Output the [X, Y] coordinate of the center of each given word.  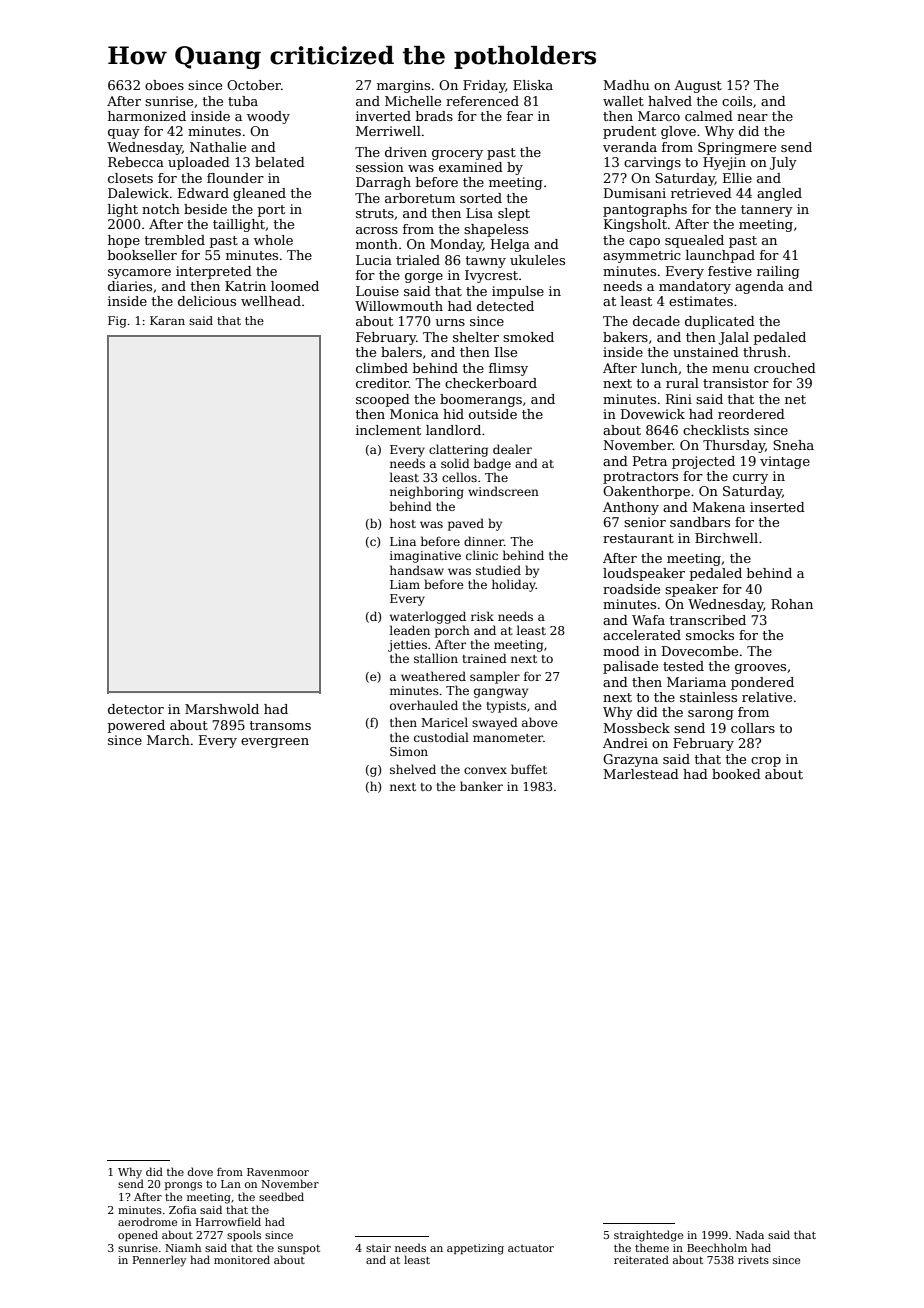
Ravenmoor [278, 1172]
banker [481, 786]
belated [280, 162]
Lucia [374, 260]
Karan [167, 320]
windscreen [503, 491]
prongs [183, 1186]
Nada [750, 1234]
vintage [785, 462]
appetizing [475, 1249]
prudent [629, 132]
